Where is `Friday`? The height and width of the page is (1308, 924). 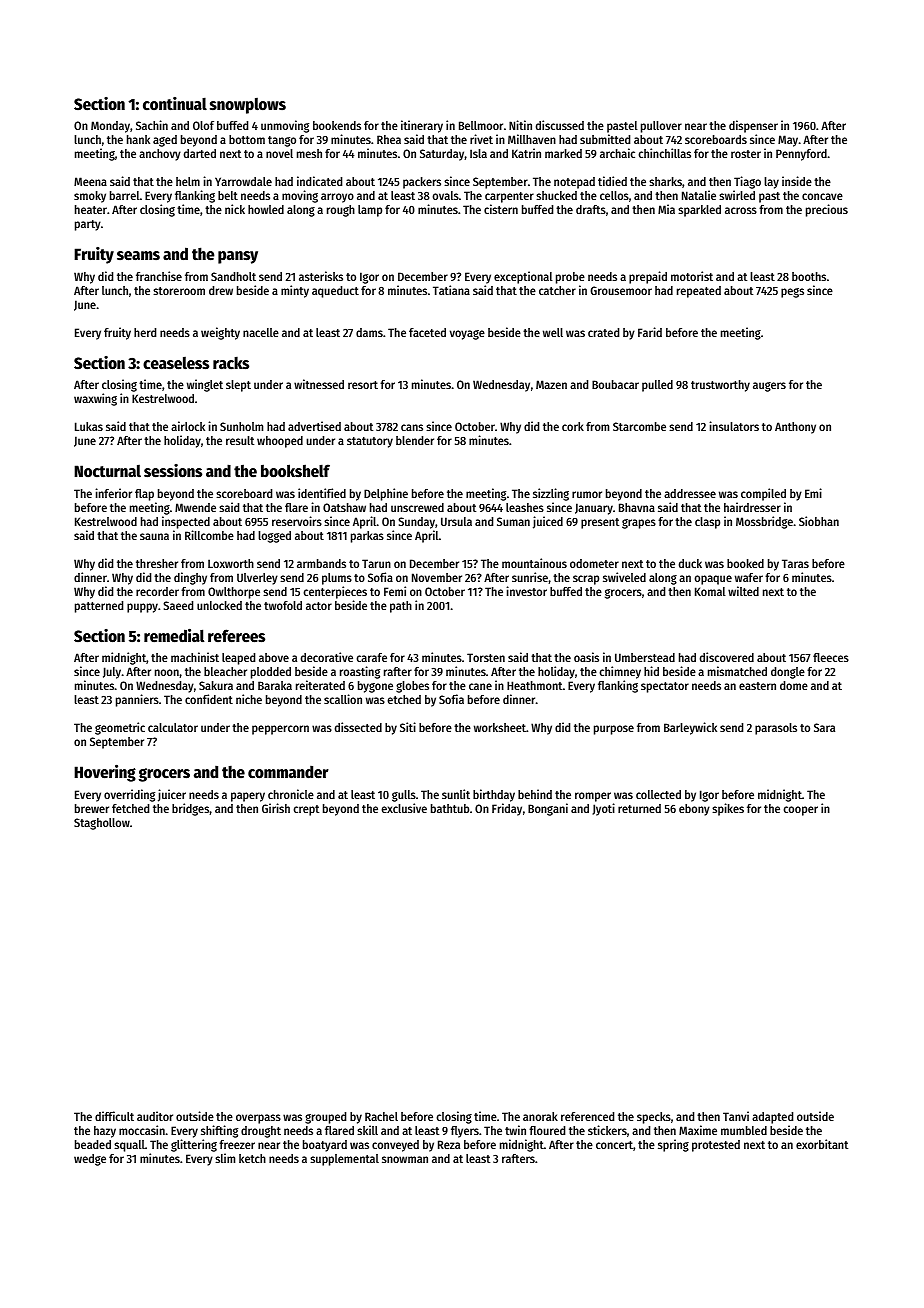
Friday is located at coordinates (507, 809).
